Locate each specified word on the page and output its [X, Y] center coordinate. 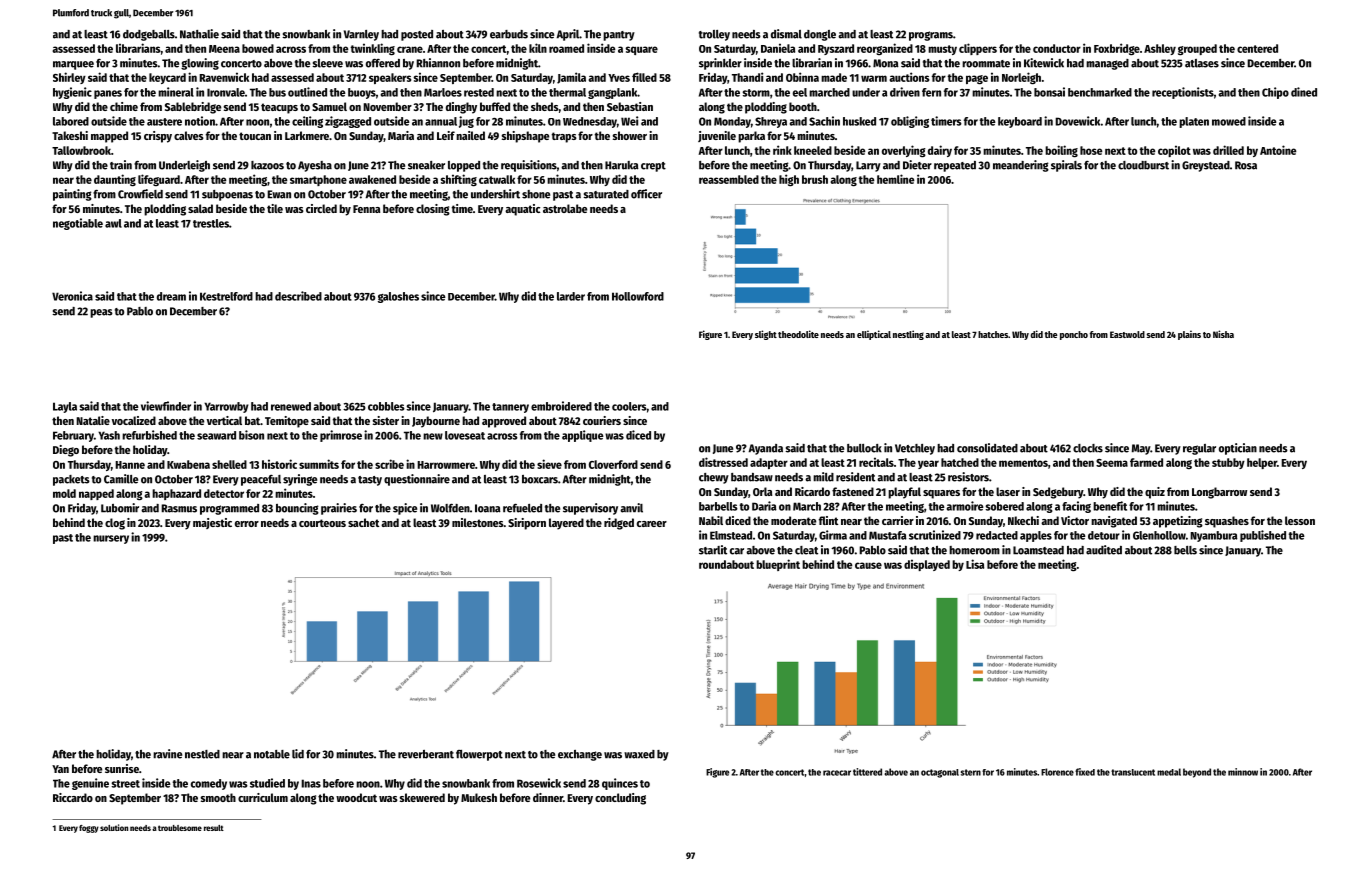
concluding [620, 799]
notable [272, 754]
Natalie [93, 420]
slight [766, 335]
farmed [1146, 462]
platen [1194, 122]
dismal [786, 34]
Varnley [361, 35]
